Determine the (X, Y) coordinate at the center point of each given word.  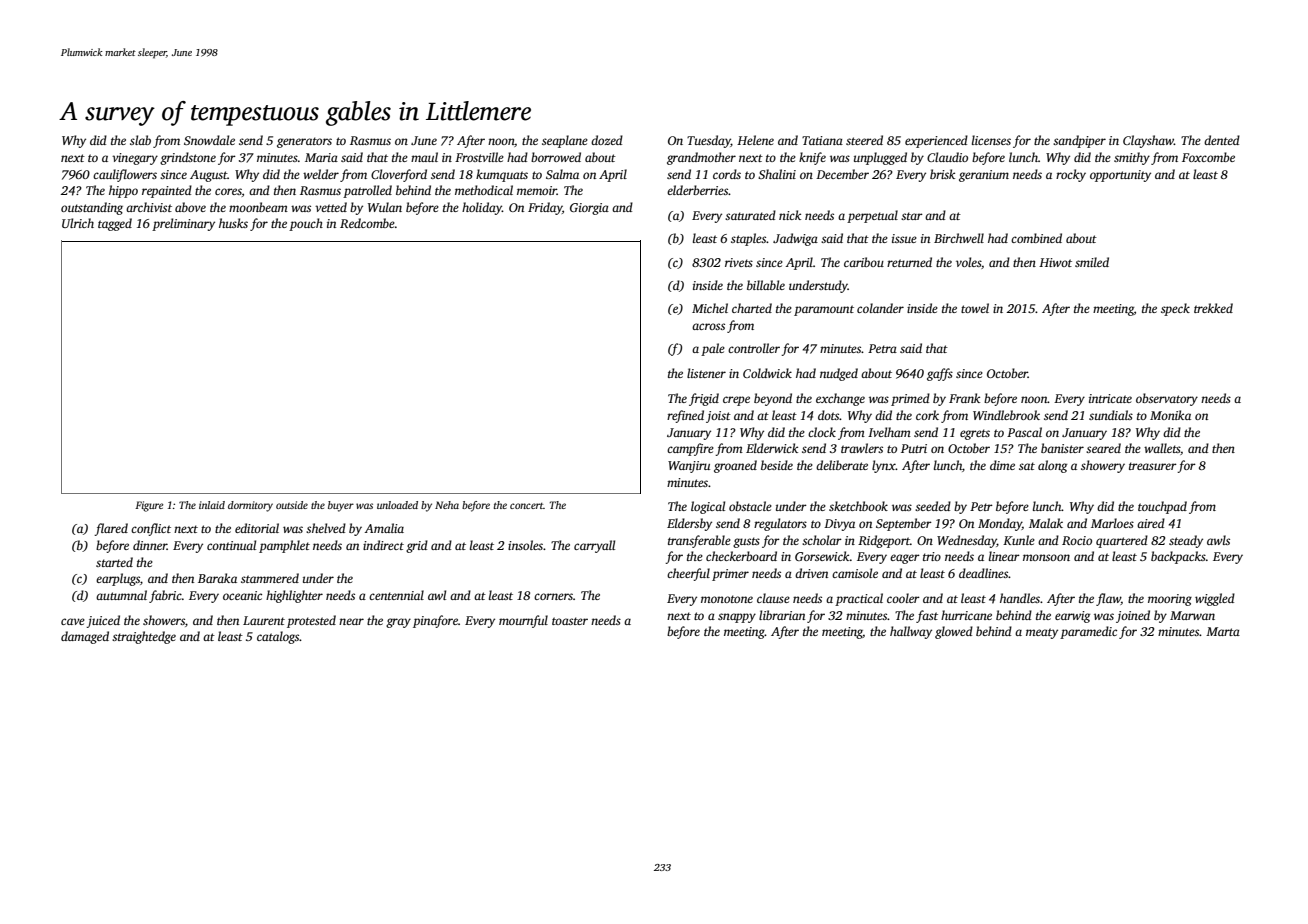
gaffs (940, 374)
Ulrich (78, 223)
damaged (85, 637)
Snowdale (209, 140)
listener (706, 373)
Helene (755, 140)
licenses (991, 140)
